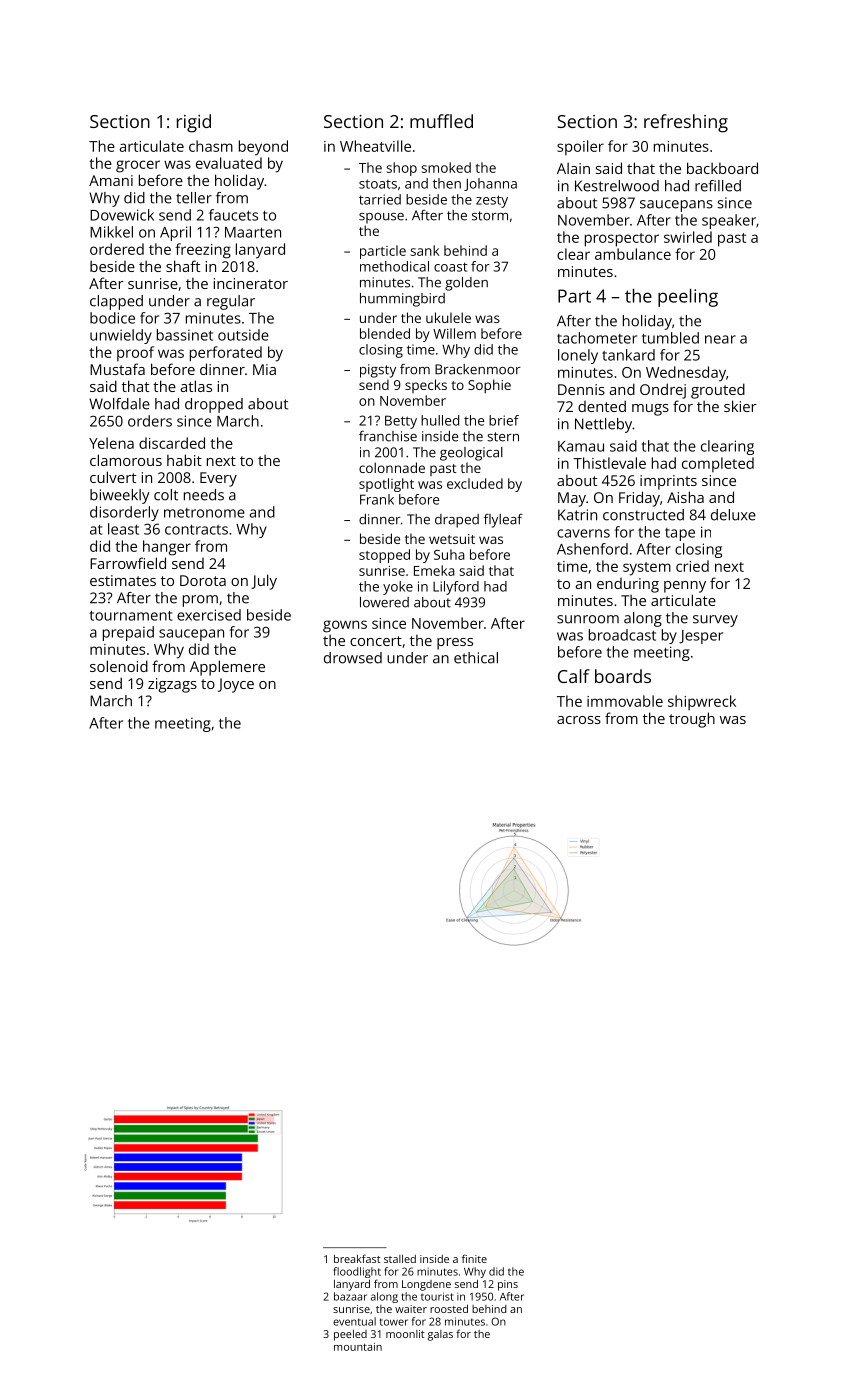  I want to click on penny, so click(685, 587).
